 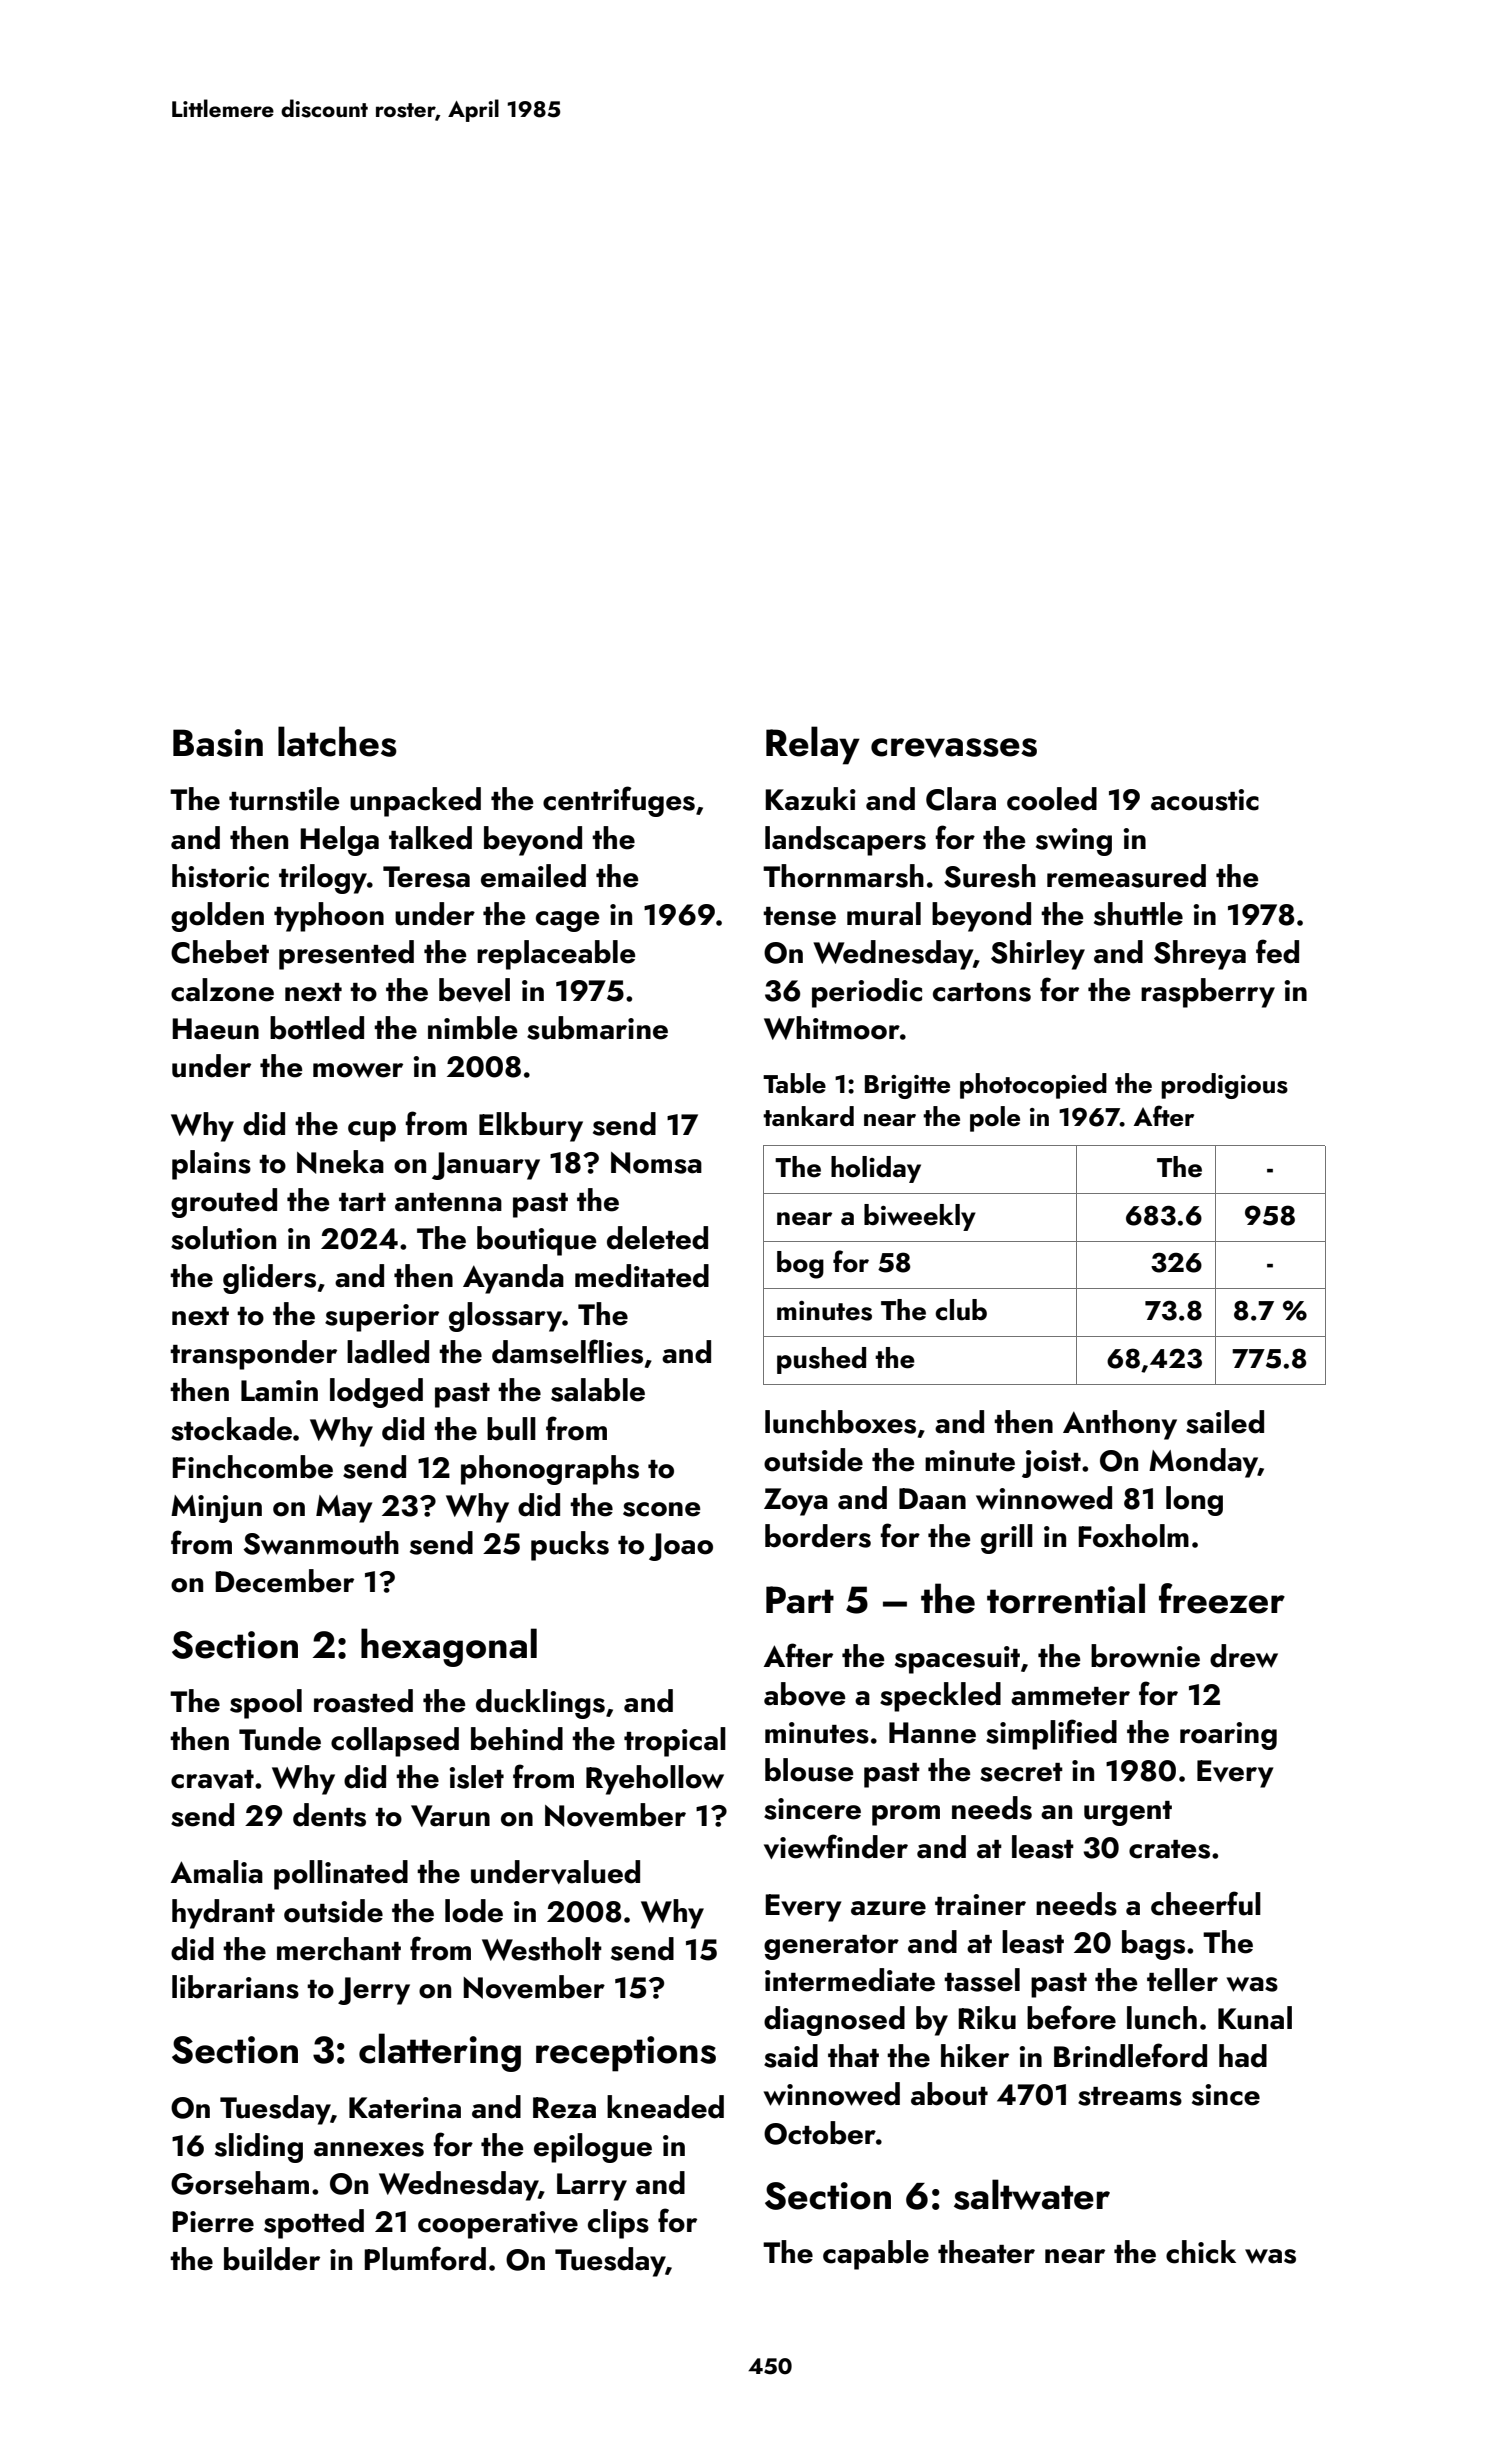 What do you see at coordinates (567, 1351) in the document?
I see `damselflies` at bounding box center [567, 1351].
